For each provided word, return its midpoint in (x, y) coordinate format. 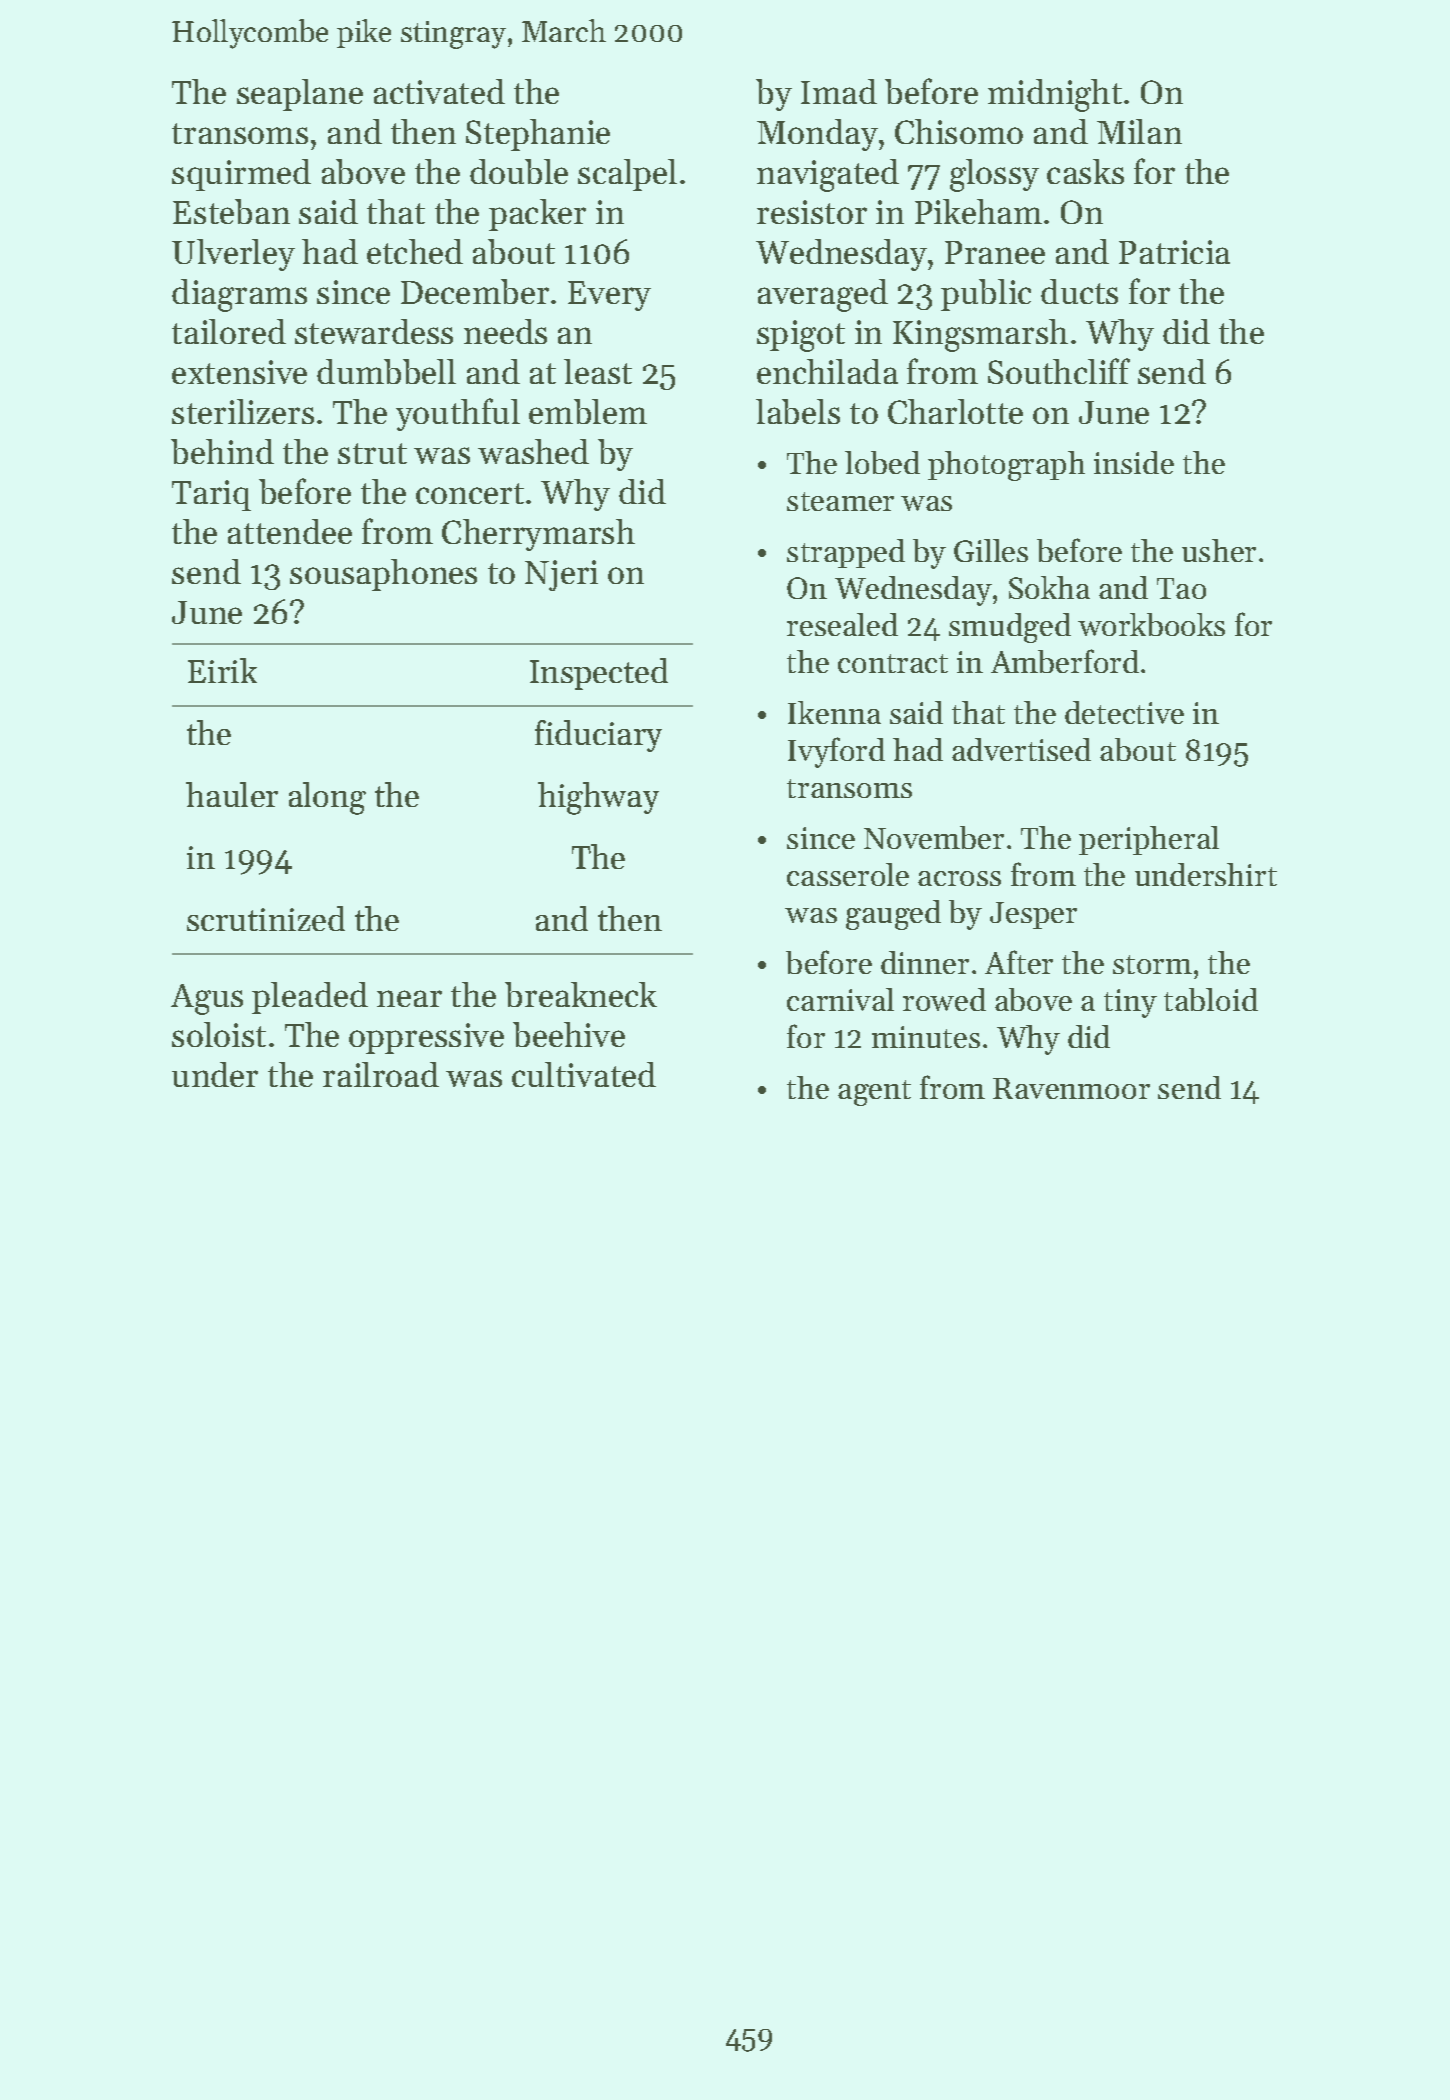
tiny (1130, 1003)
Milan (1139, 131)
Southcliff (1059, 371)
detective (1124, 712)
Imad (839, 91)
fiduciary (598, 736)
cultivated (584, 1074)
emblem (588, 411)
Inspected (599, 674)
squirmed (241, 175)
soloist (219, 1034)
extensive (239, 372)
